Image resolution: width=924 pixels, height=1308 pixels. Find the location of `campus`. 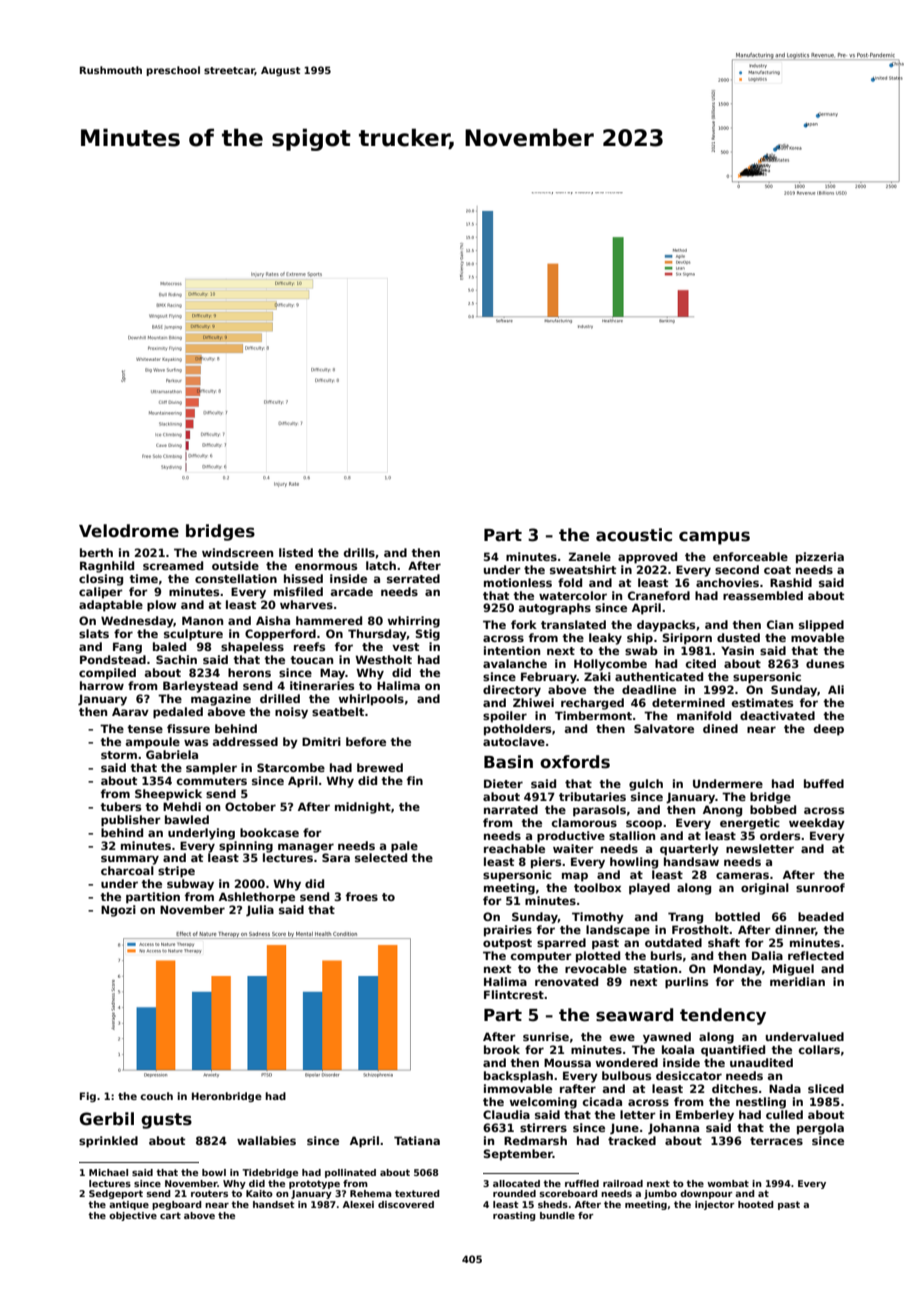

campus is located at coordinates (714, 538).
